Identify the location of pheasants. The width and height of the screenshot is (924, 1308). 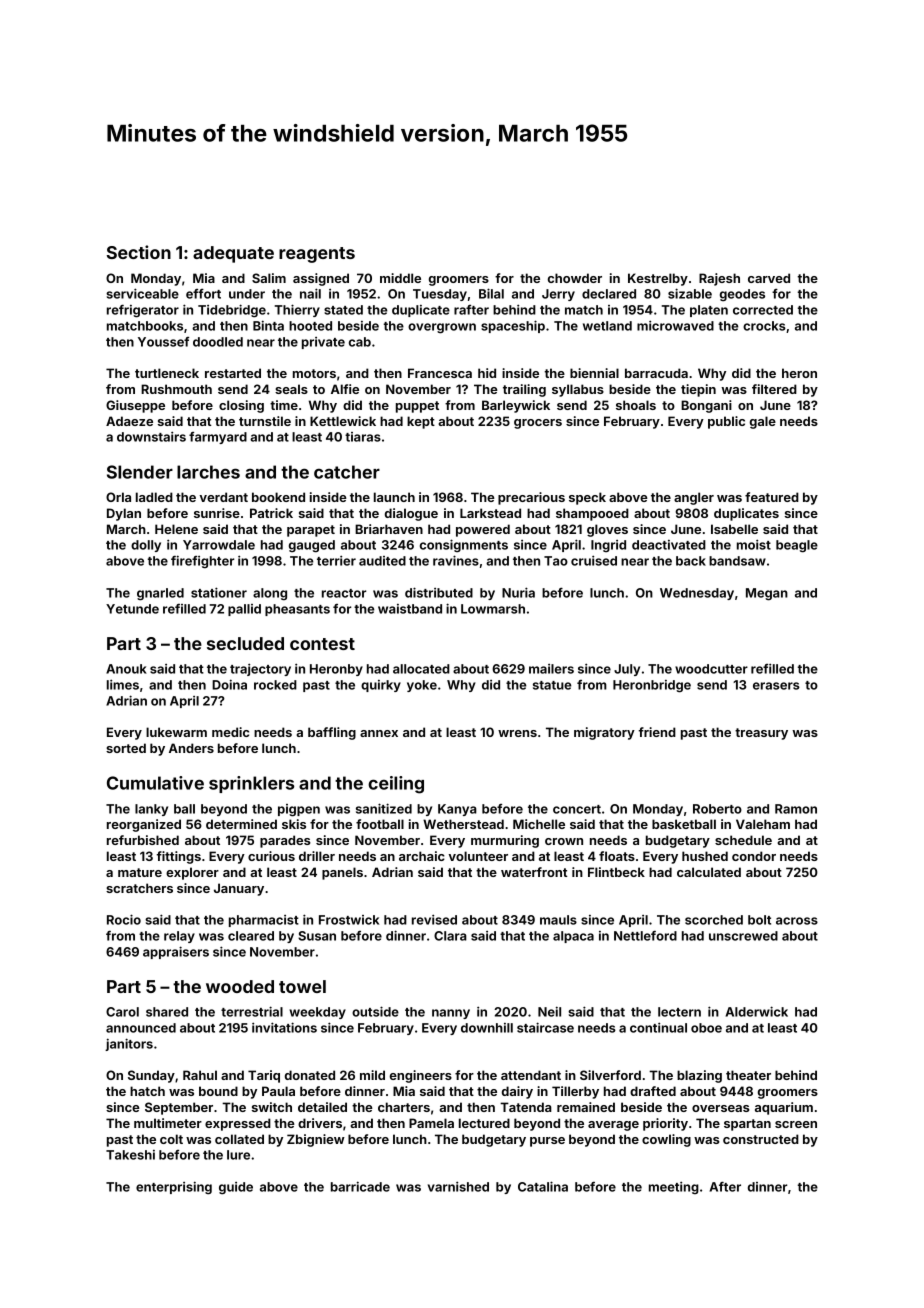
(297, 610).
